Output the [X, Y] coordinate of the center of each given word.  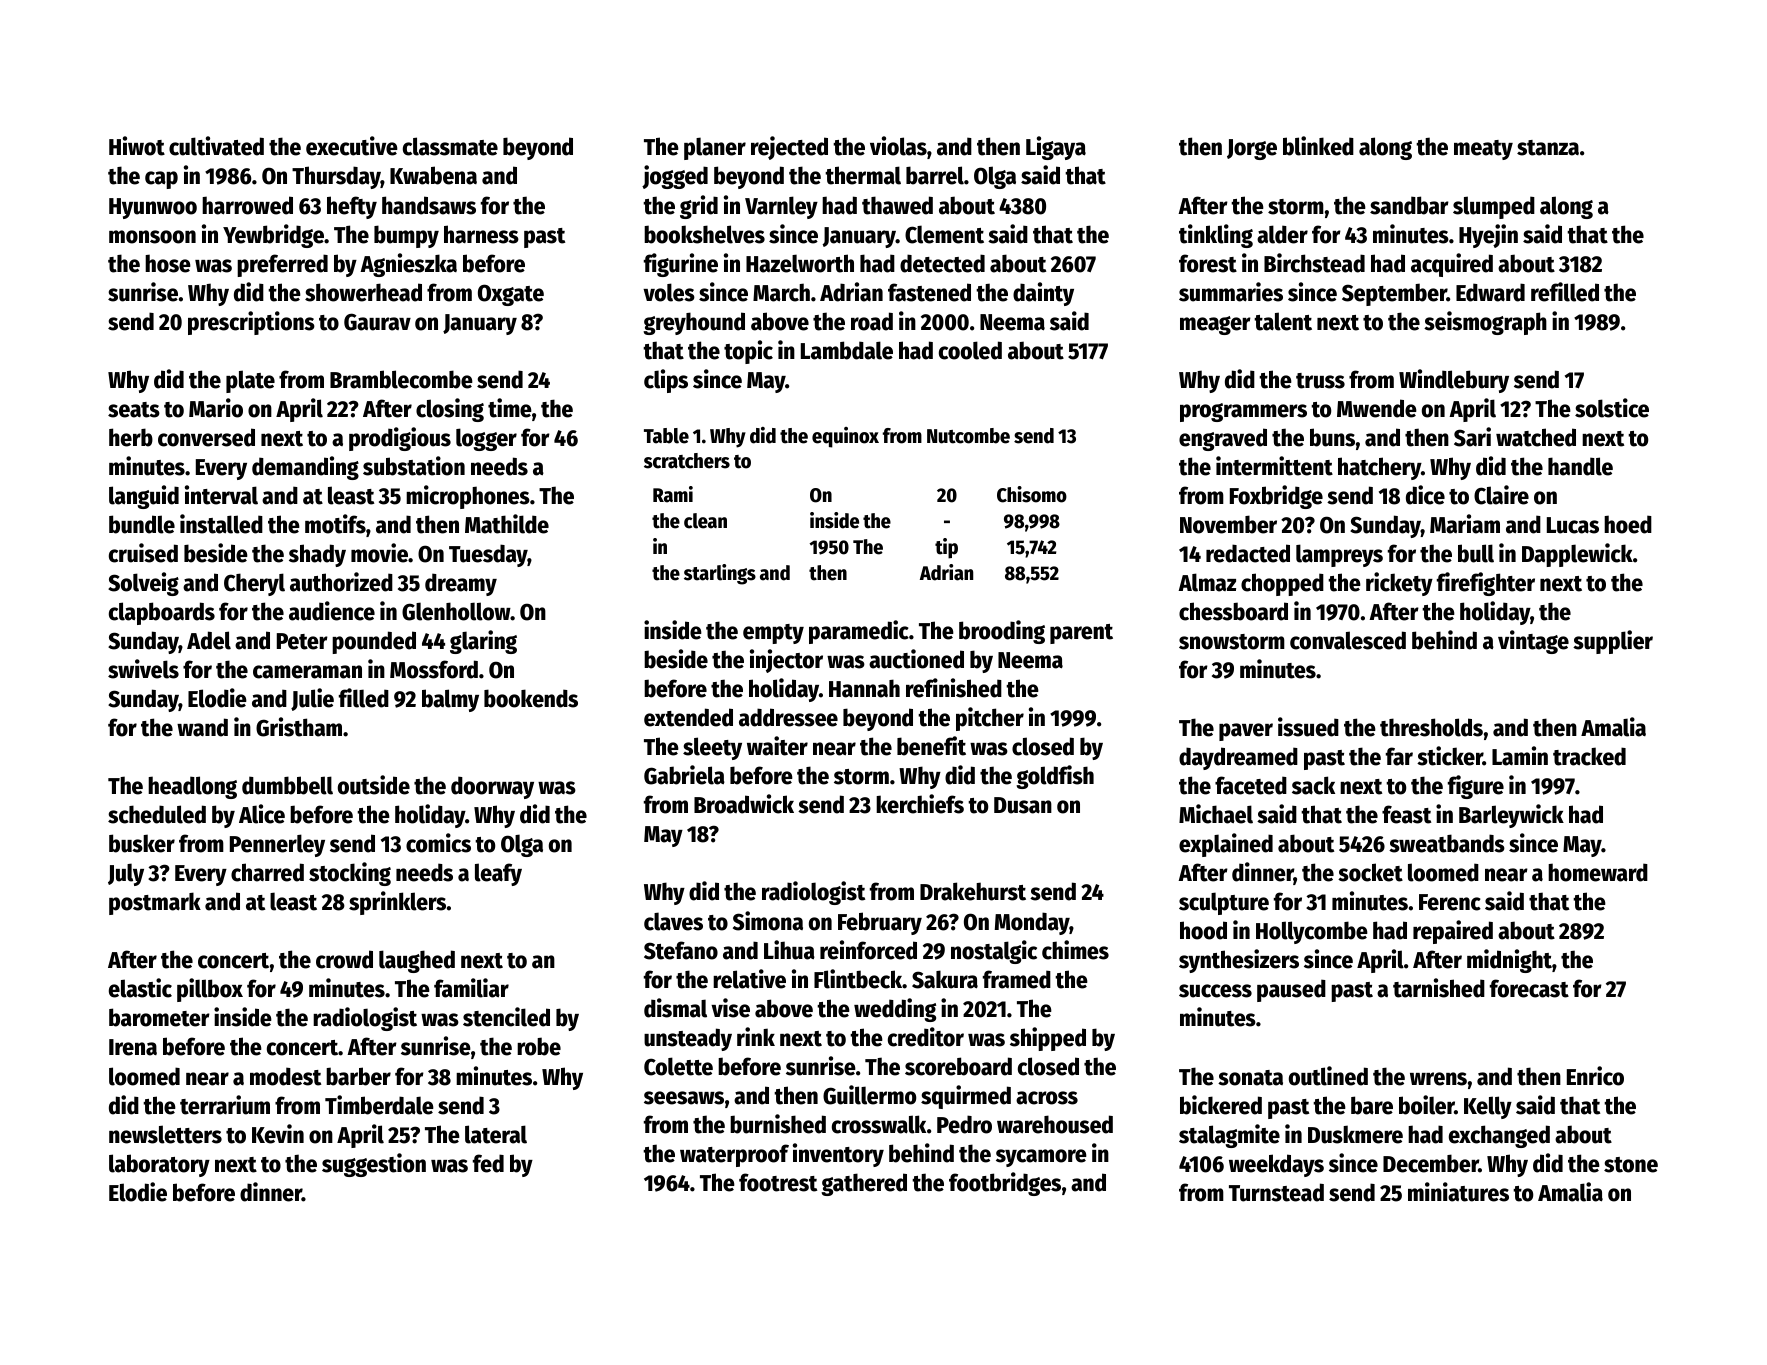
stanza [1548, 148]
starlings [720, 574]
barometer [159, 1017]
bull [1476, 553]
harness [481, 234]
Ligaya [1056, 148]
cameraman [307, 672]
